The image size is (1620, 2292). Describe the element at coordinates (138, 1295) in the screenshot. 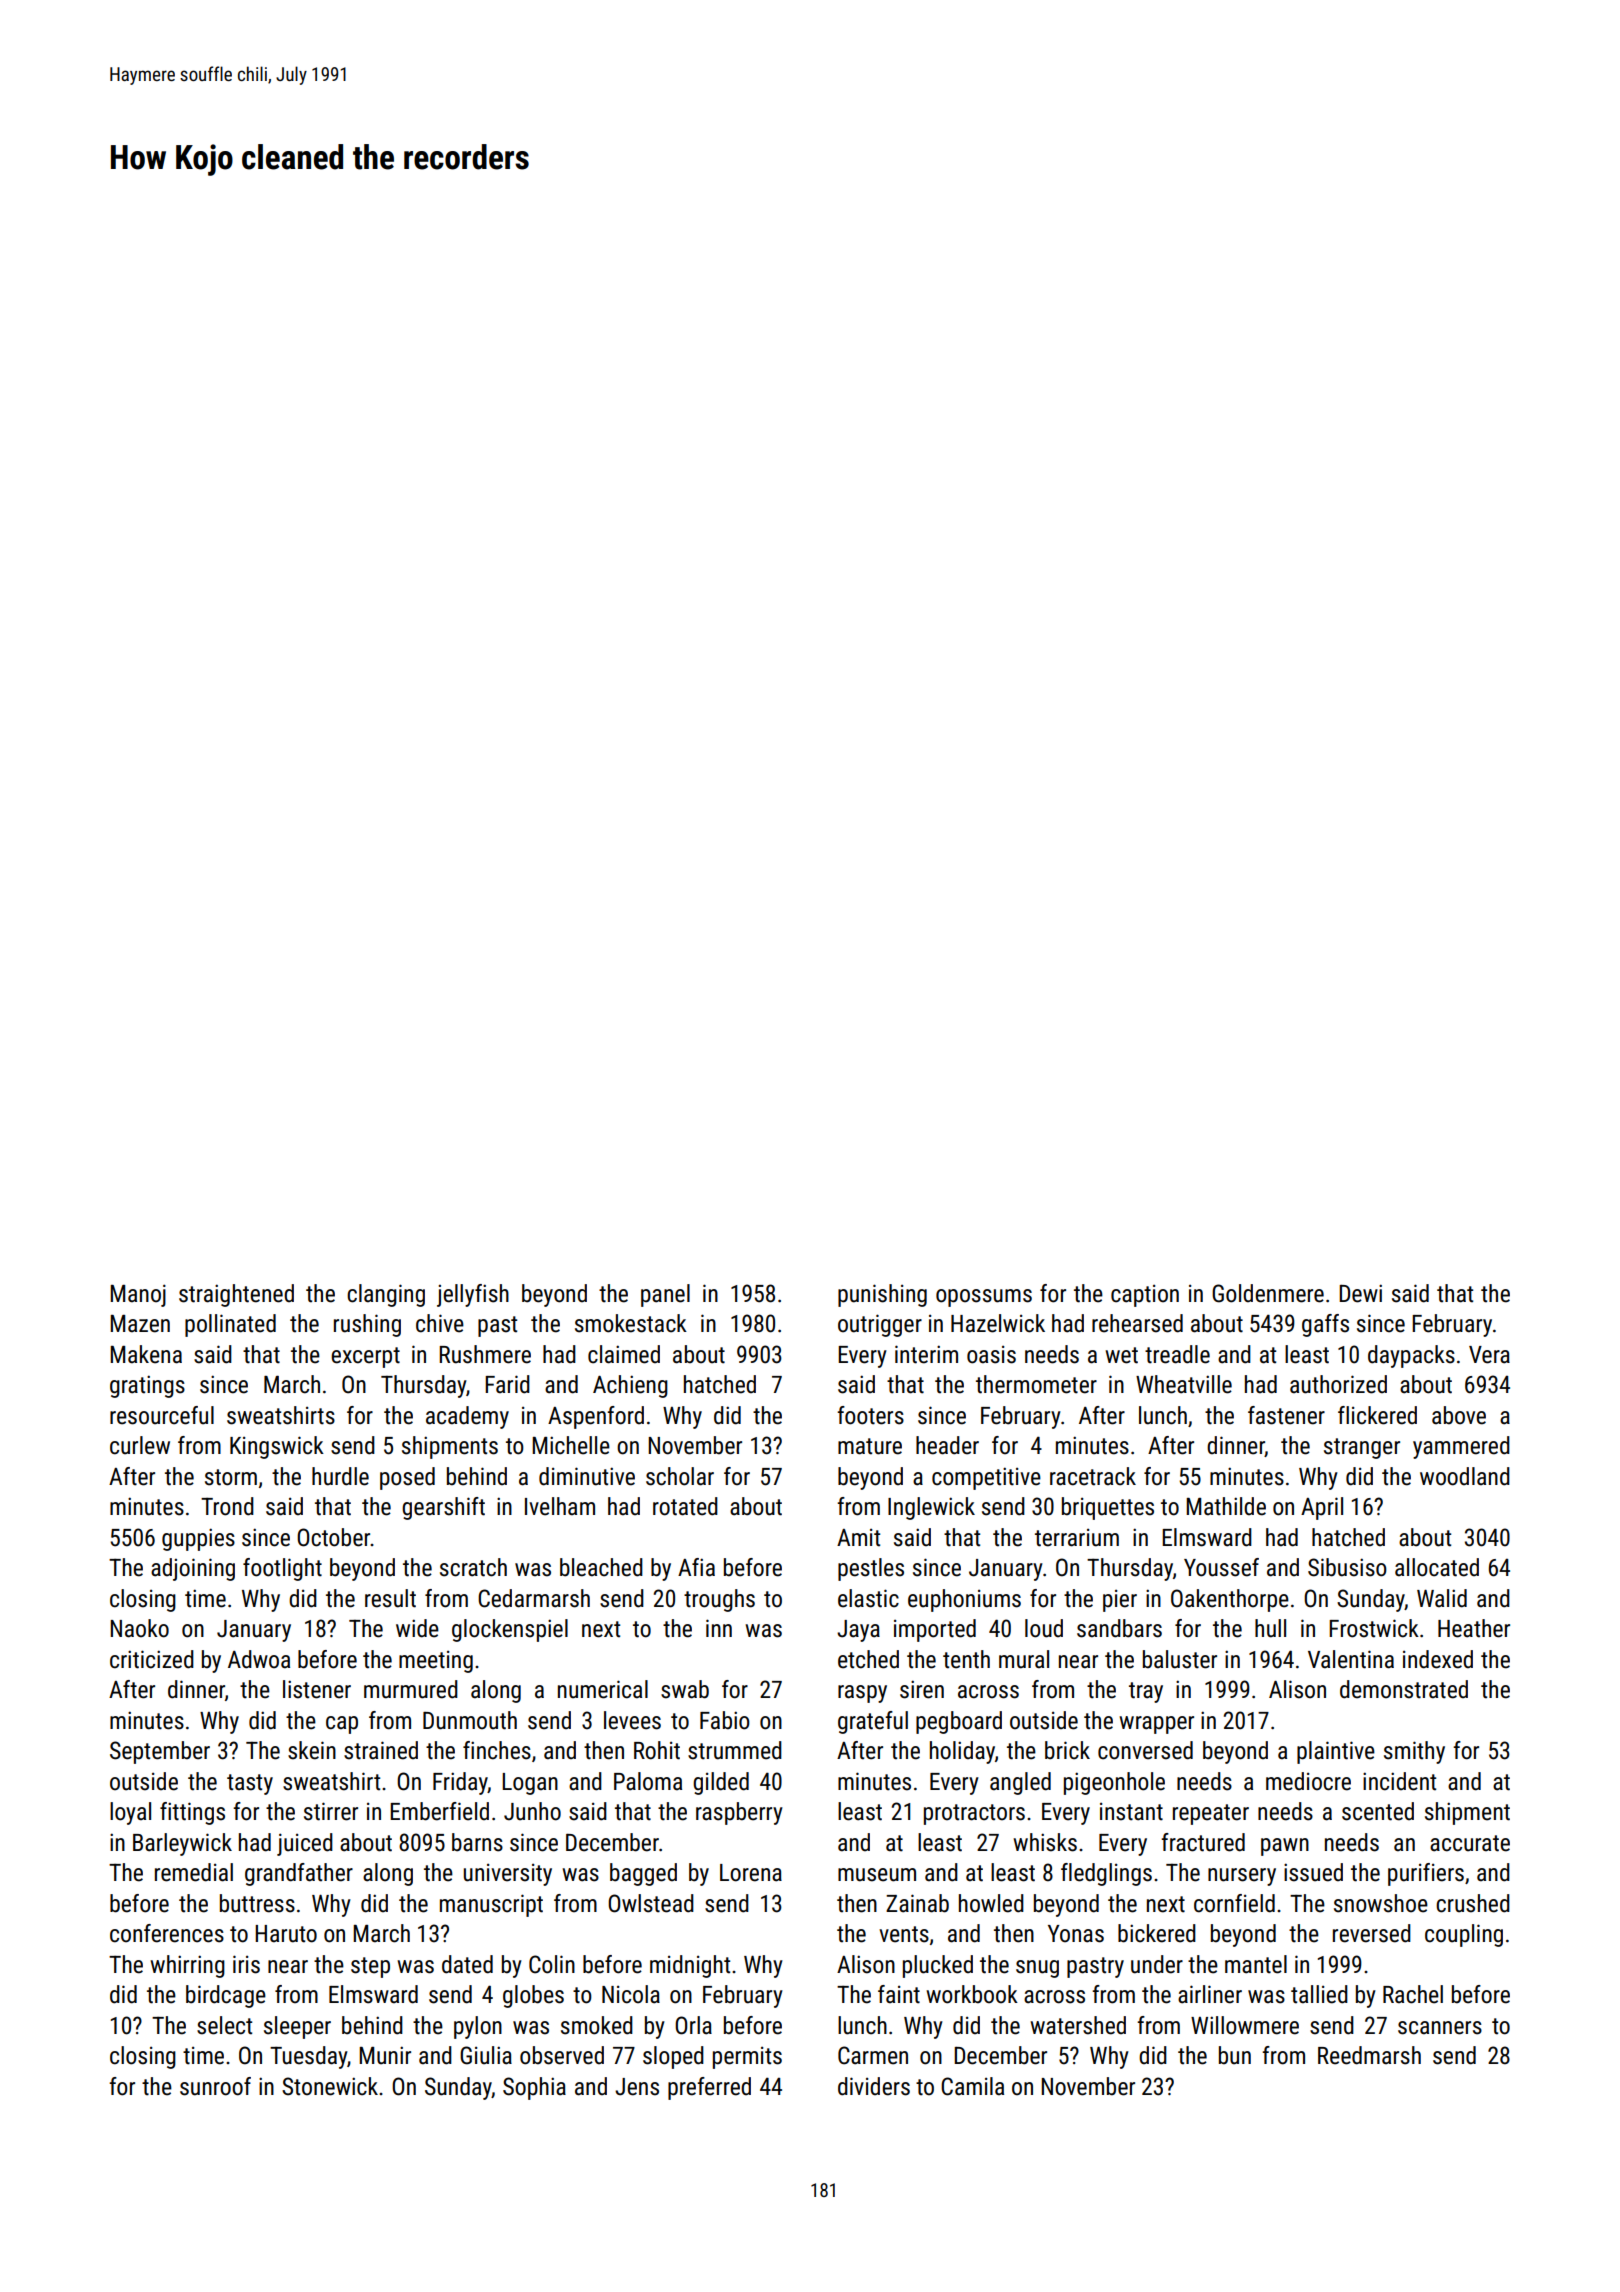

I see `Manoj` at that location.
